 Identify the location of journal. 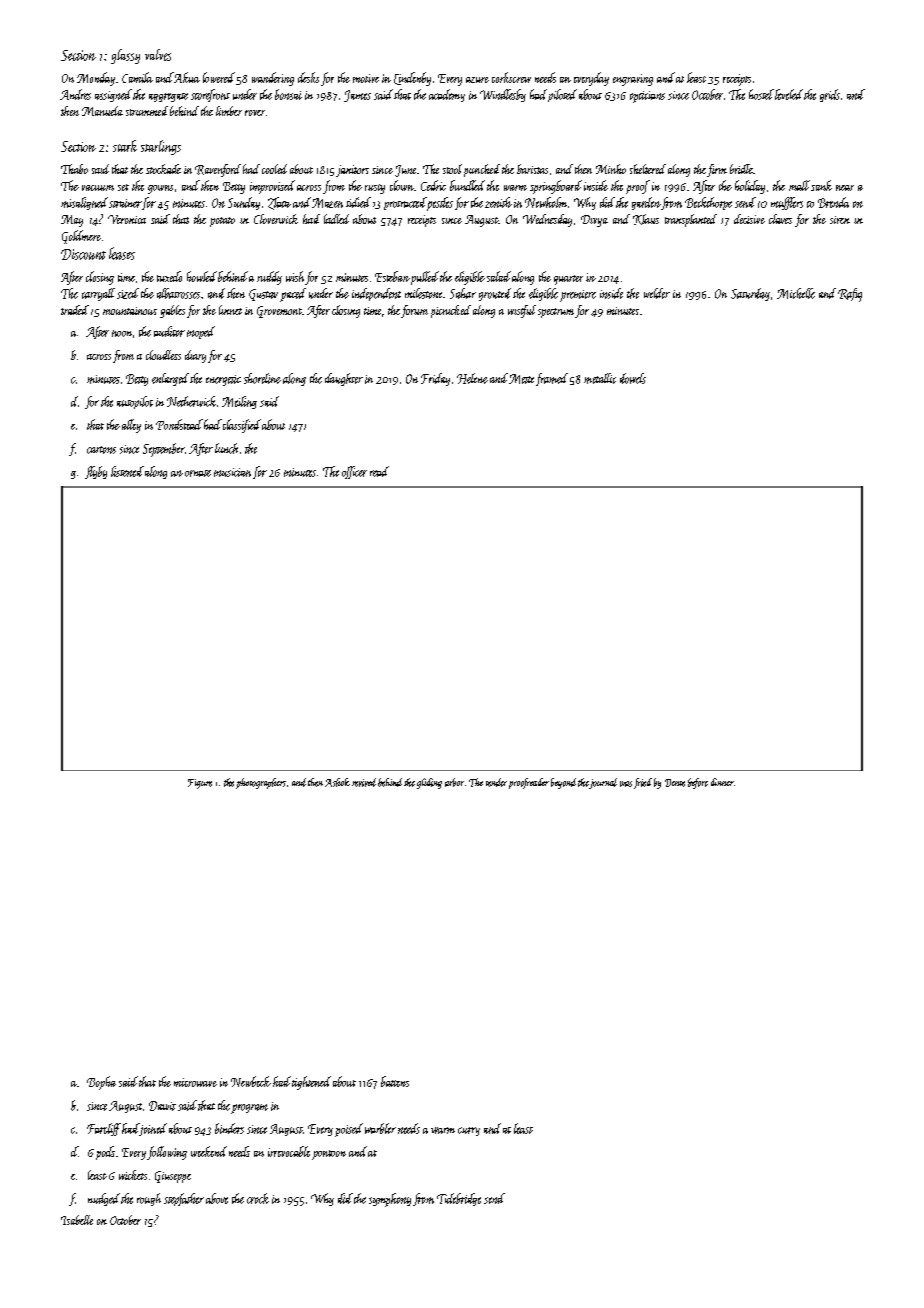
(603, 783).
